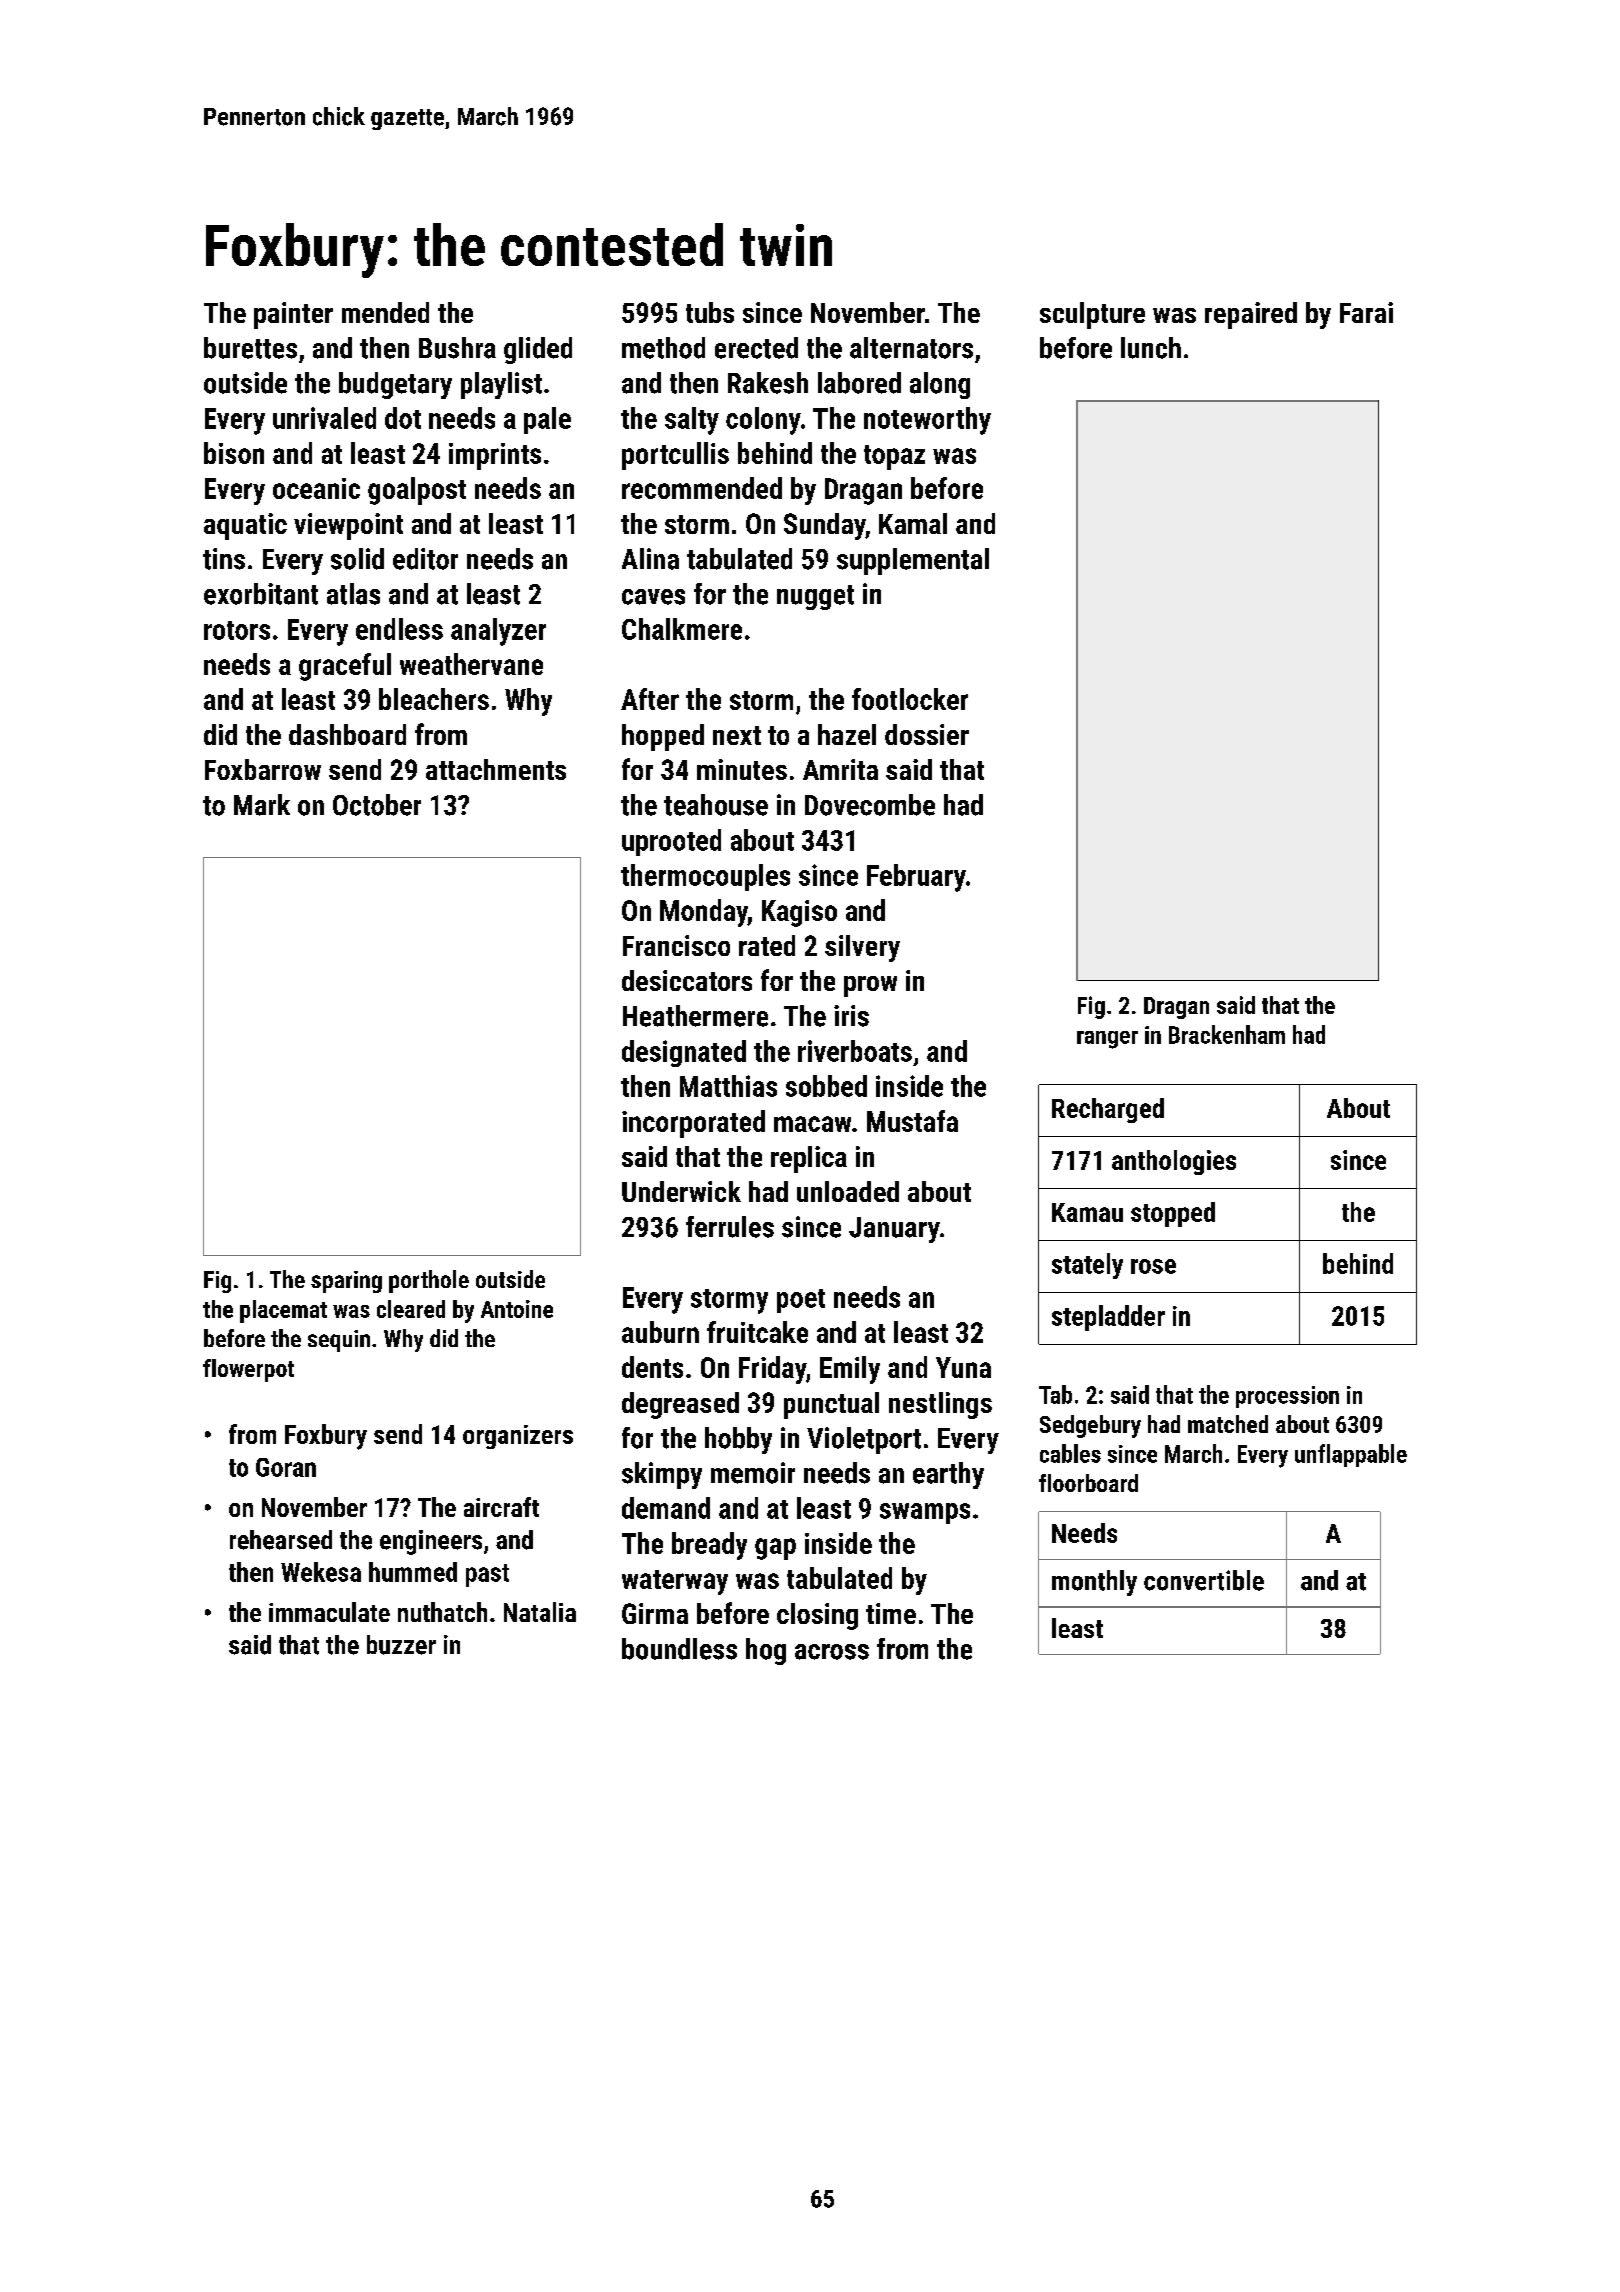 This screenshot has height=2292, width=1620. What do you see at coordinates (927, 734) in the screenshot?
I see `dossier` at bounding box center [927, 734].
